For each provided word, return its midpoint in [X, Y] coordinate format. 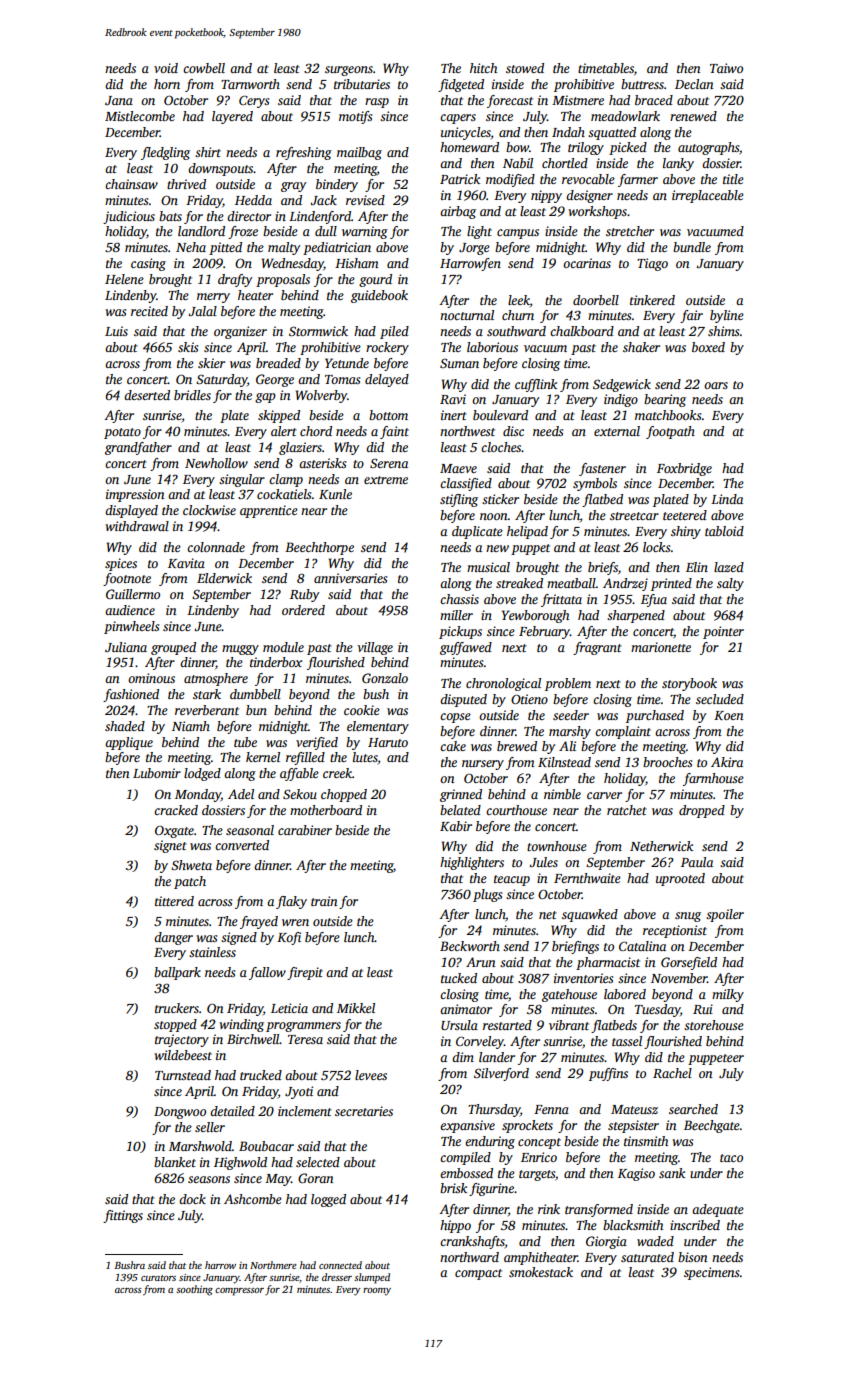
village [375, 648]
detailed [232, 1111]
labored [625, 994]
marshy [570, 732]
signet [170, 846]
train [324, 901]
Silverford [501, 1074]
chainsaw [131, 184]
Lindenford [320, 217]
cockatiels [284, 494]
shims [723, 331]
